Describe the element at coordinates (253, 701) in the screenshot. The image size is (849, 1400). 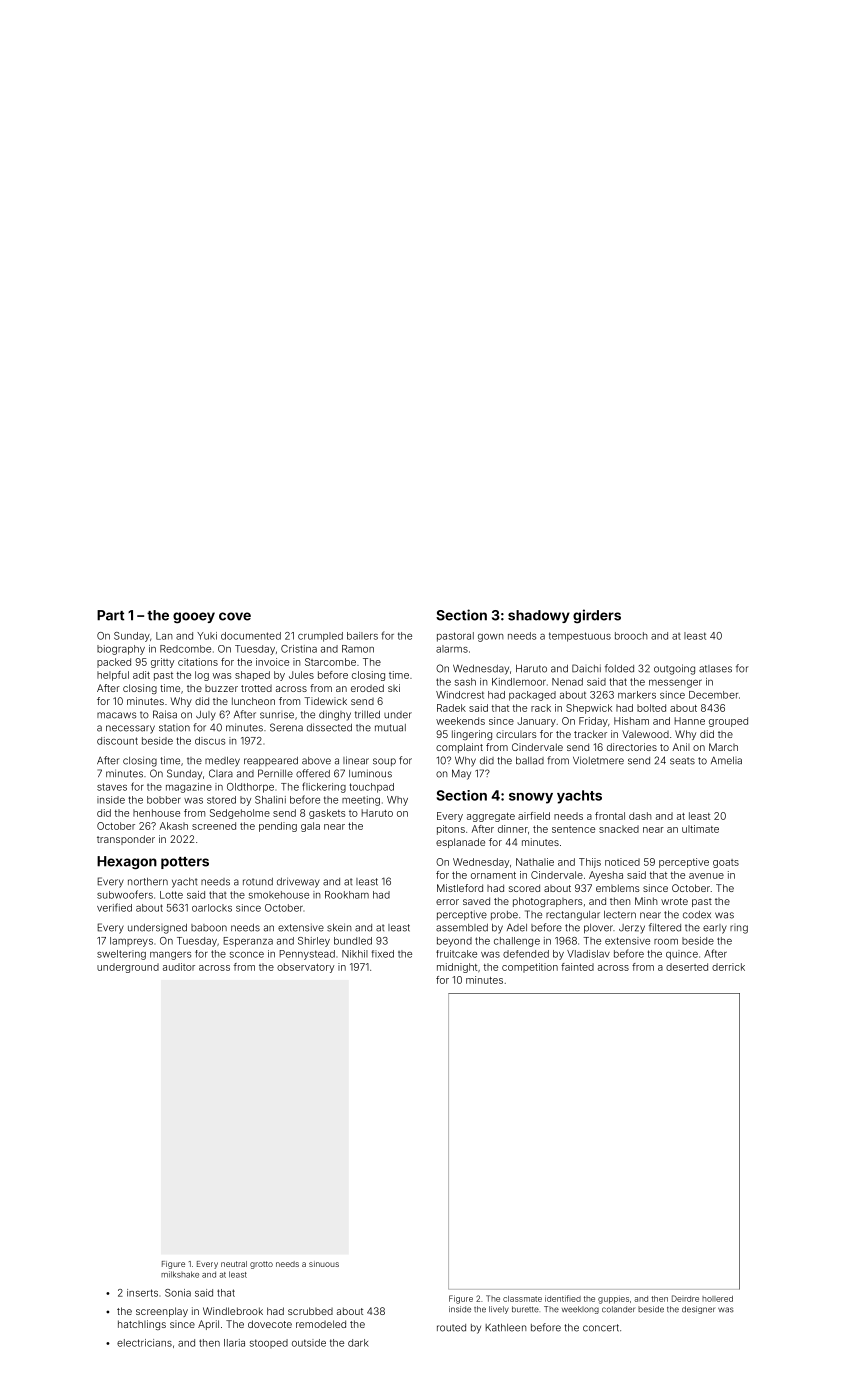
I see `luncheon` at that location.
